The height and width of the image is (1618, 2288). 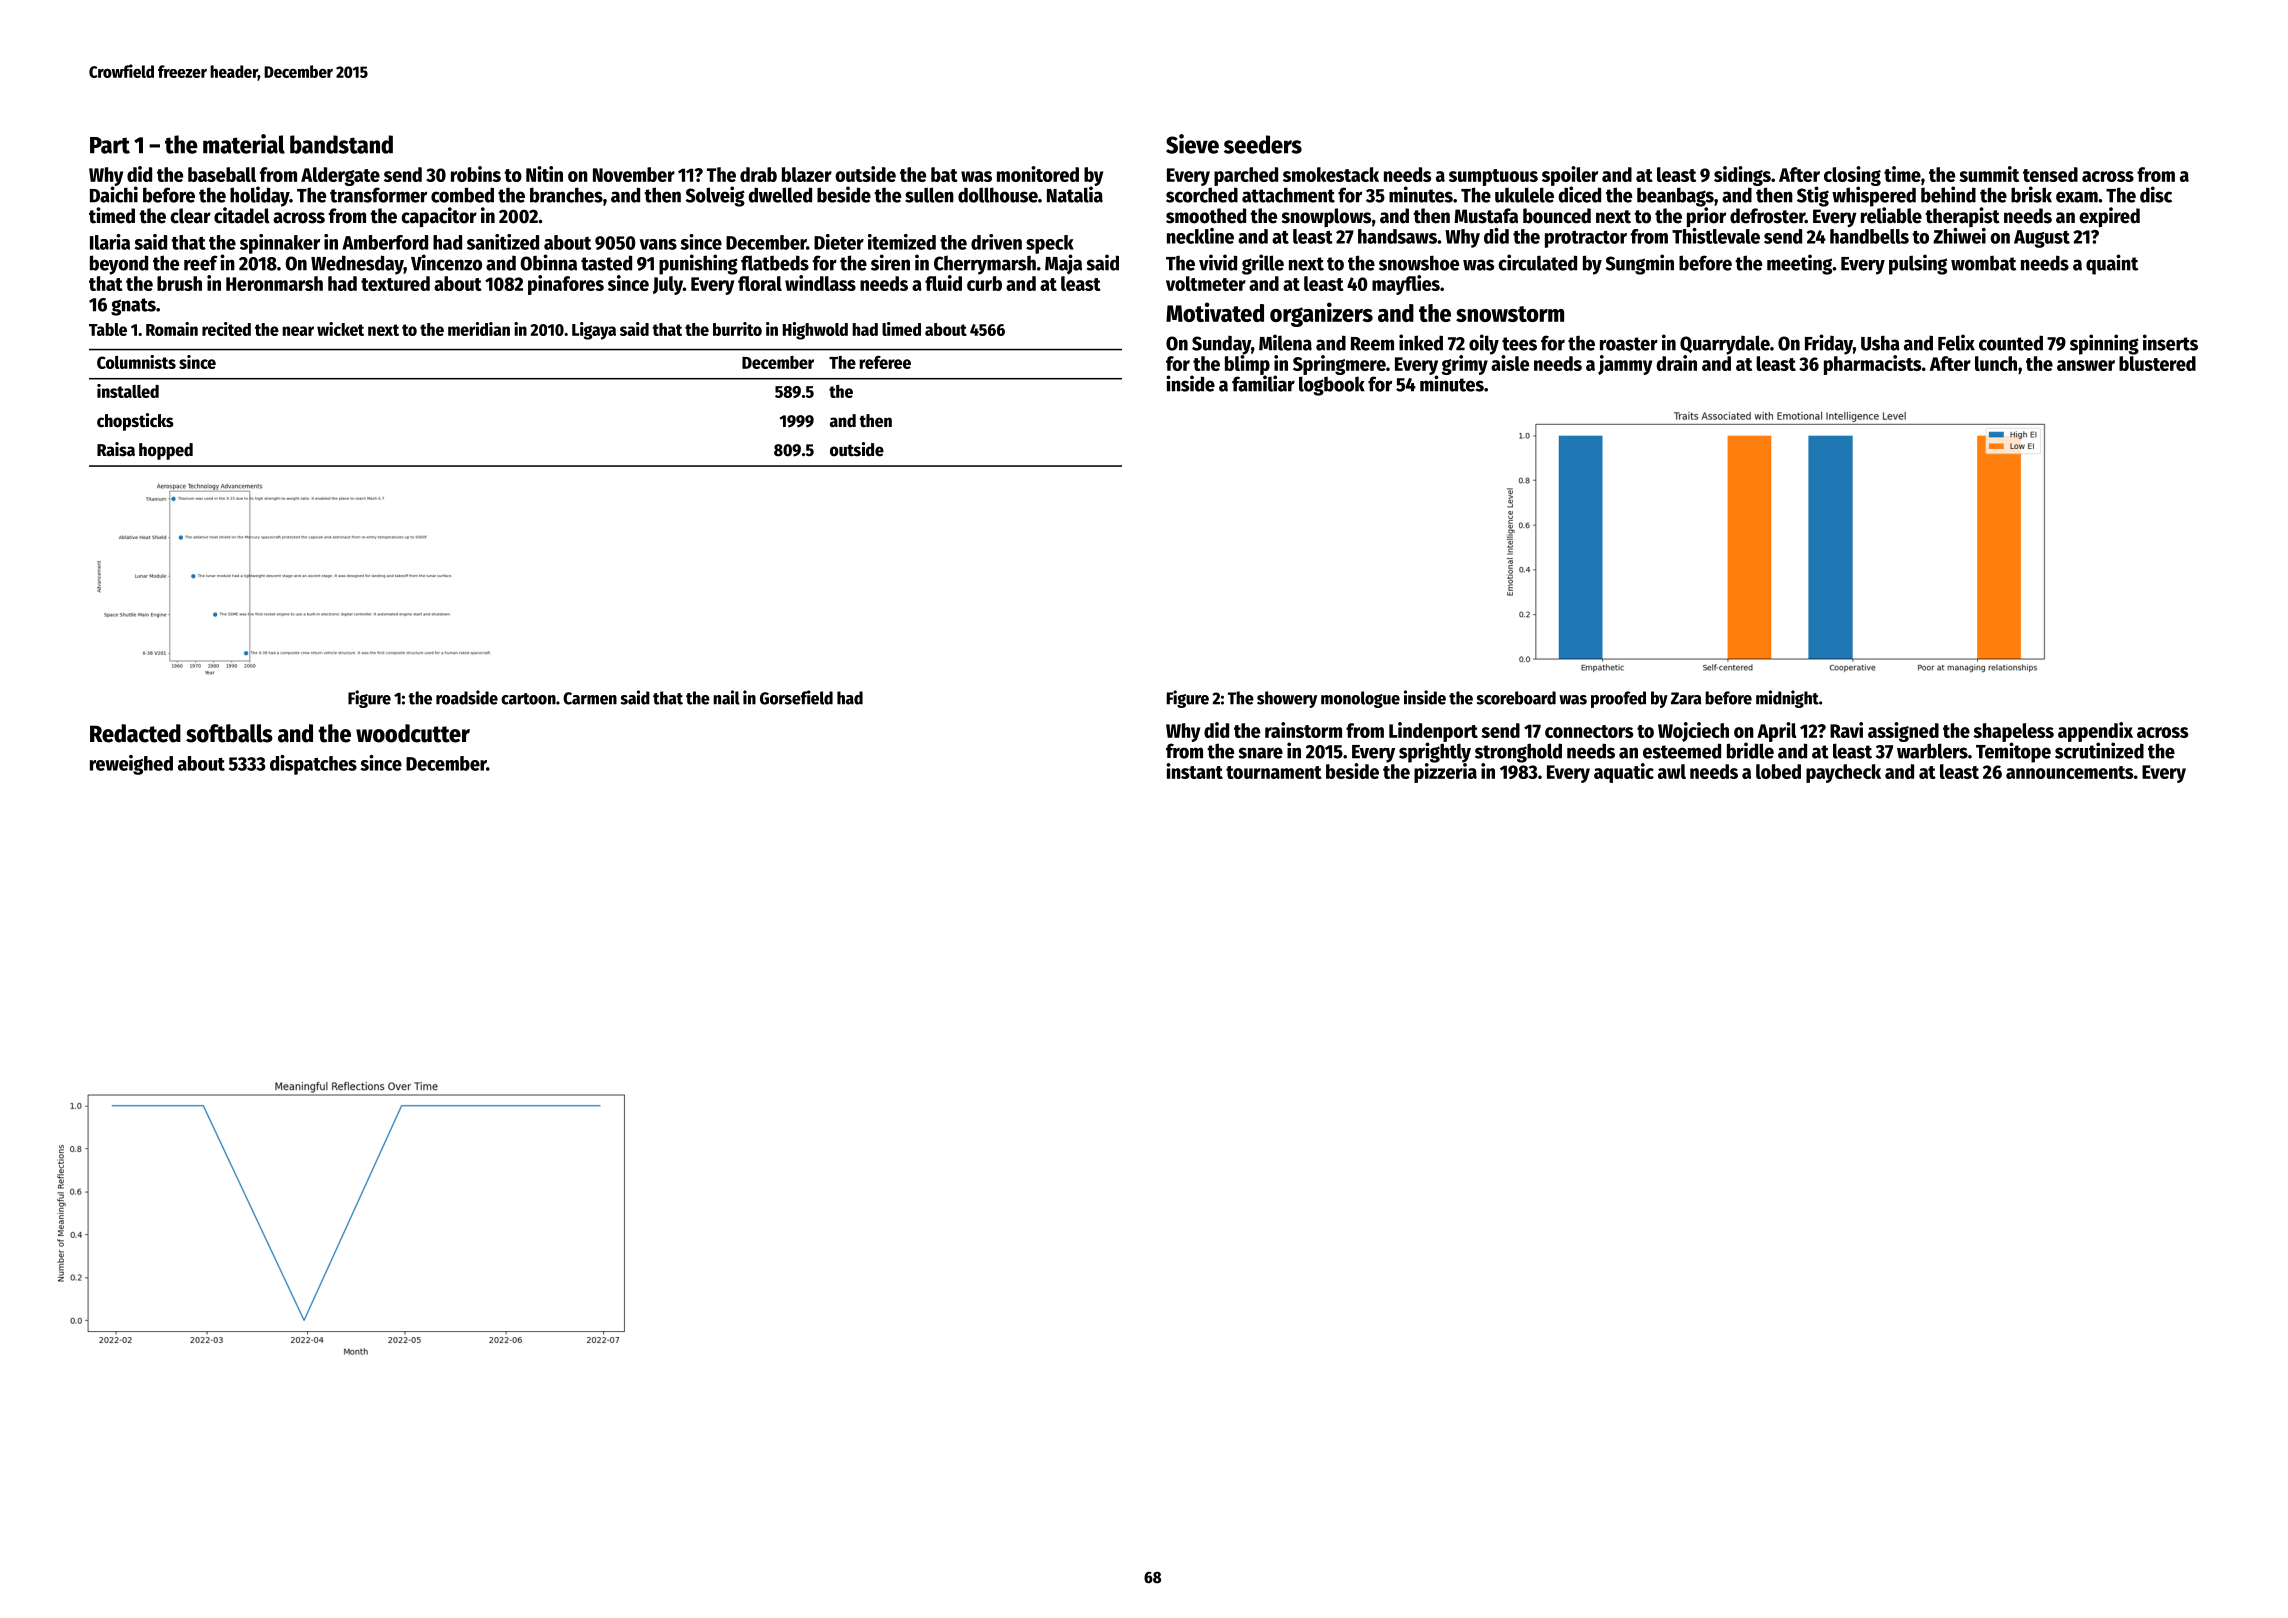 I want to click on spoiler, so click(x=1570, y=176).
